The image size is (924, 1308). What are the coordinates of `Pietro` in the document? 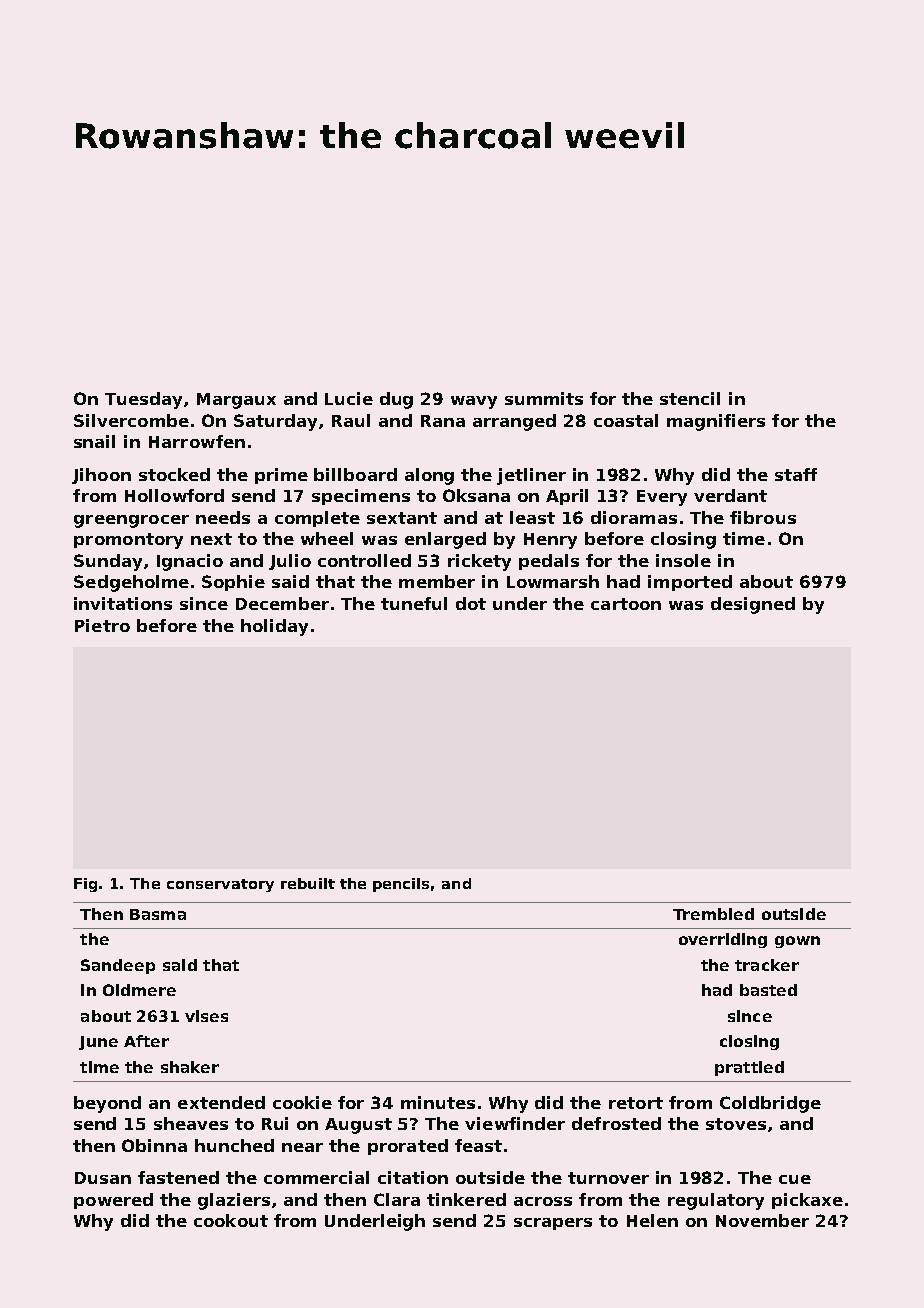 It's located at (102, 625).
